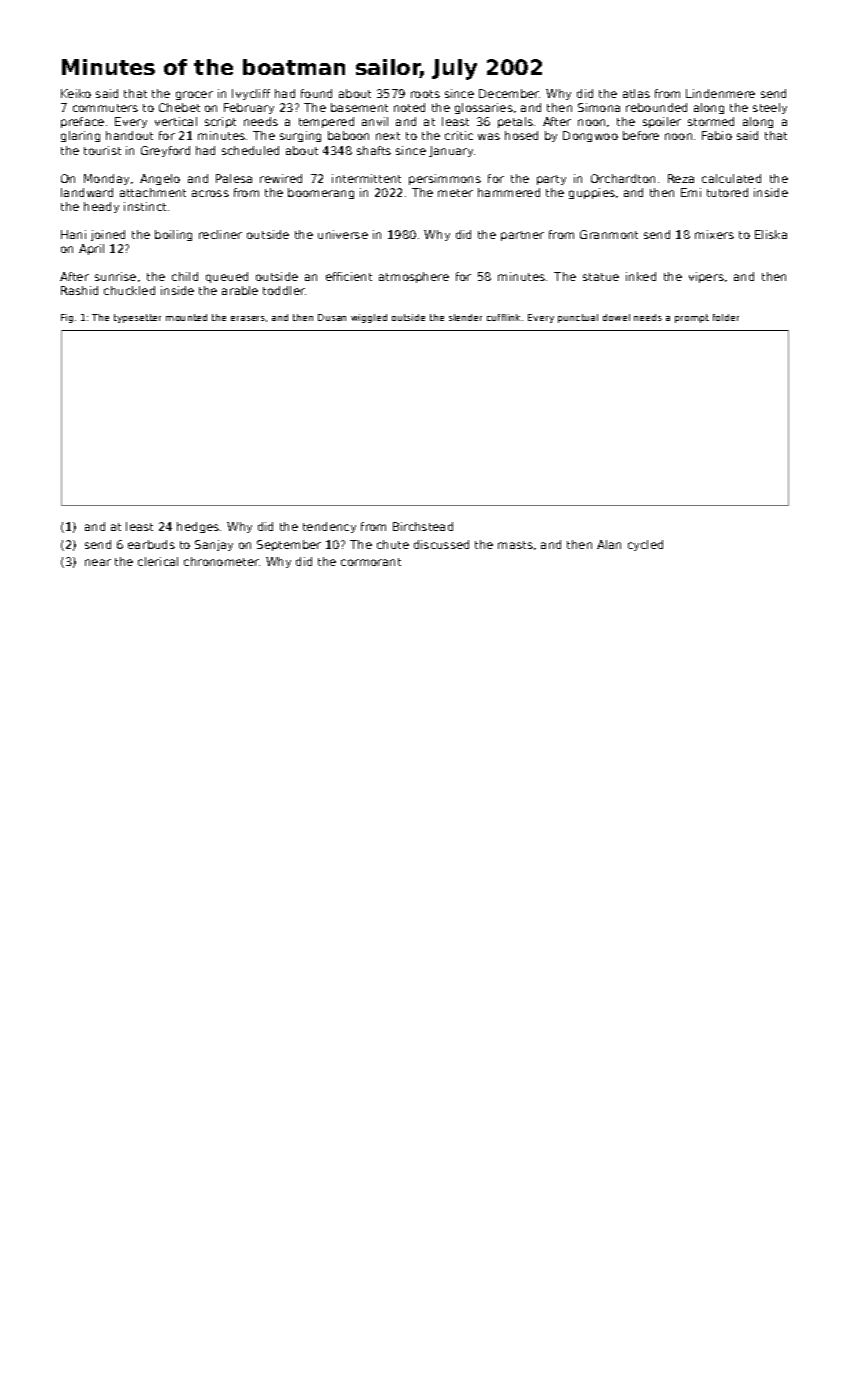  I want to click on cycled, so click(645, 545).
